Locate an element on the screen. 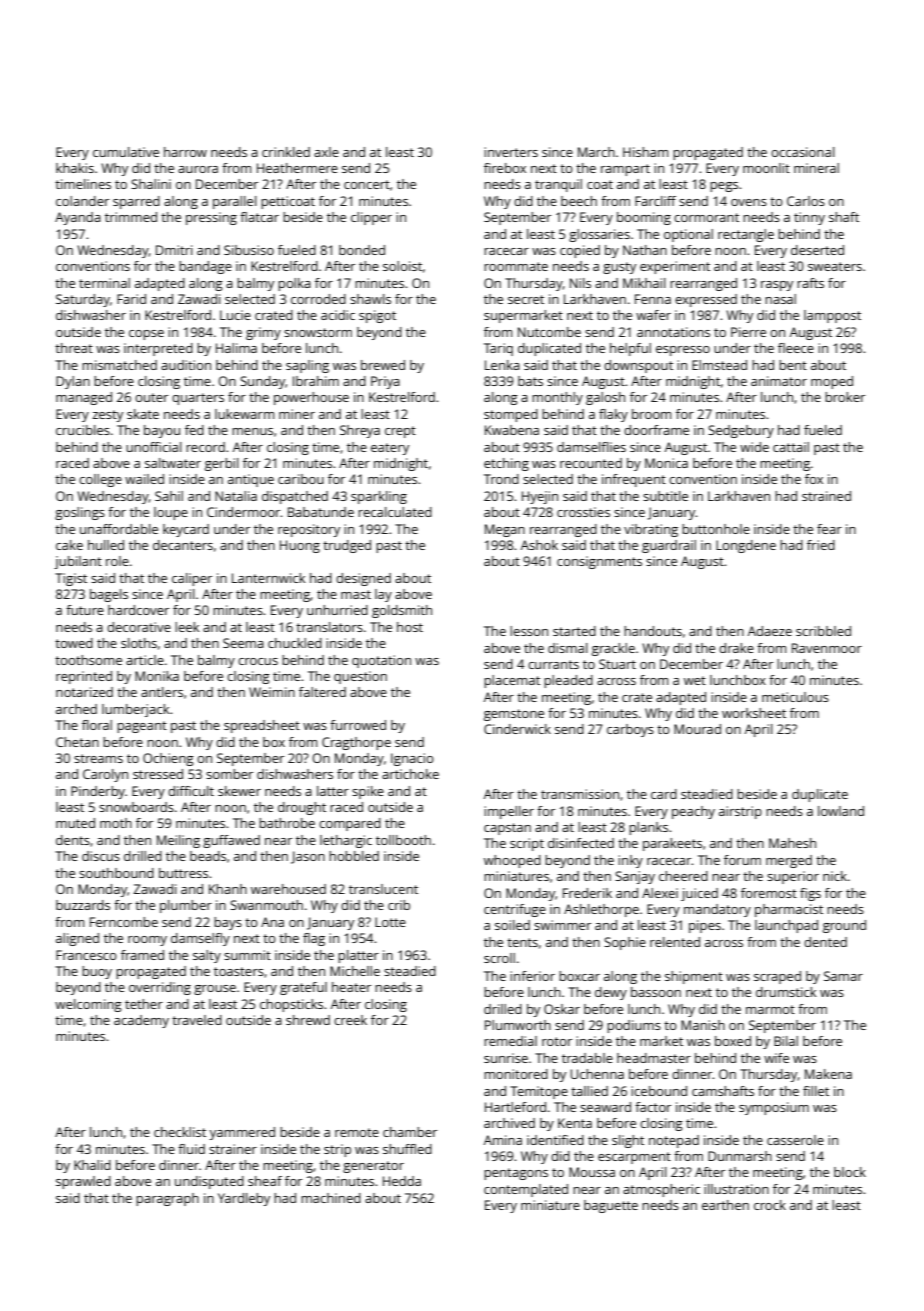 This screenshot has width=924, height=1311. occasional is located at coordinates (803, 152).
